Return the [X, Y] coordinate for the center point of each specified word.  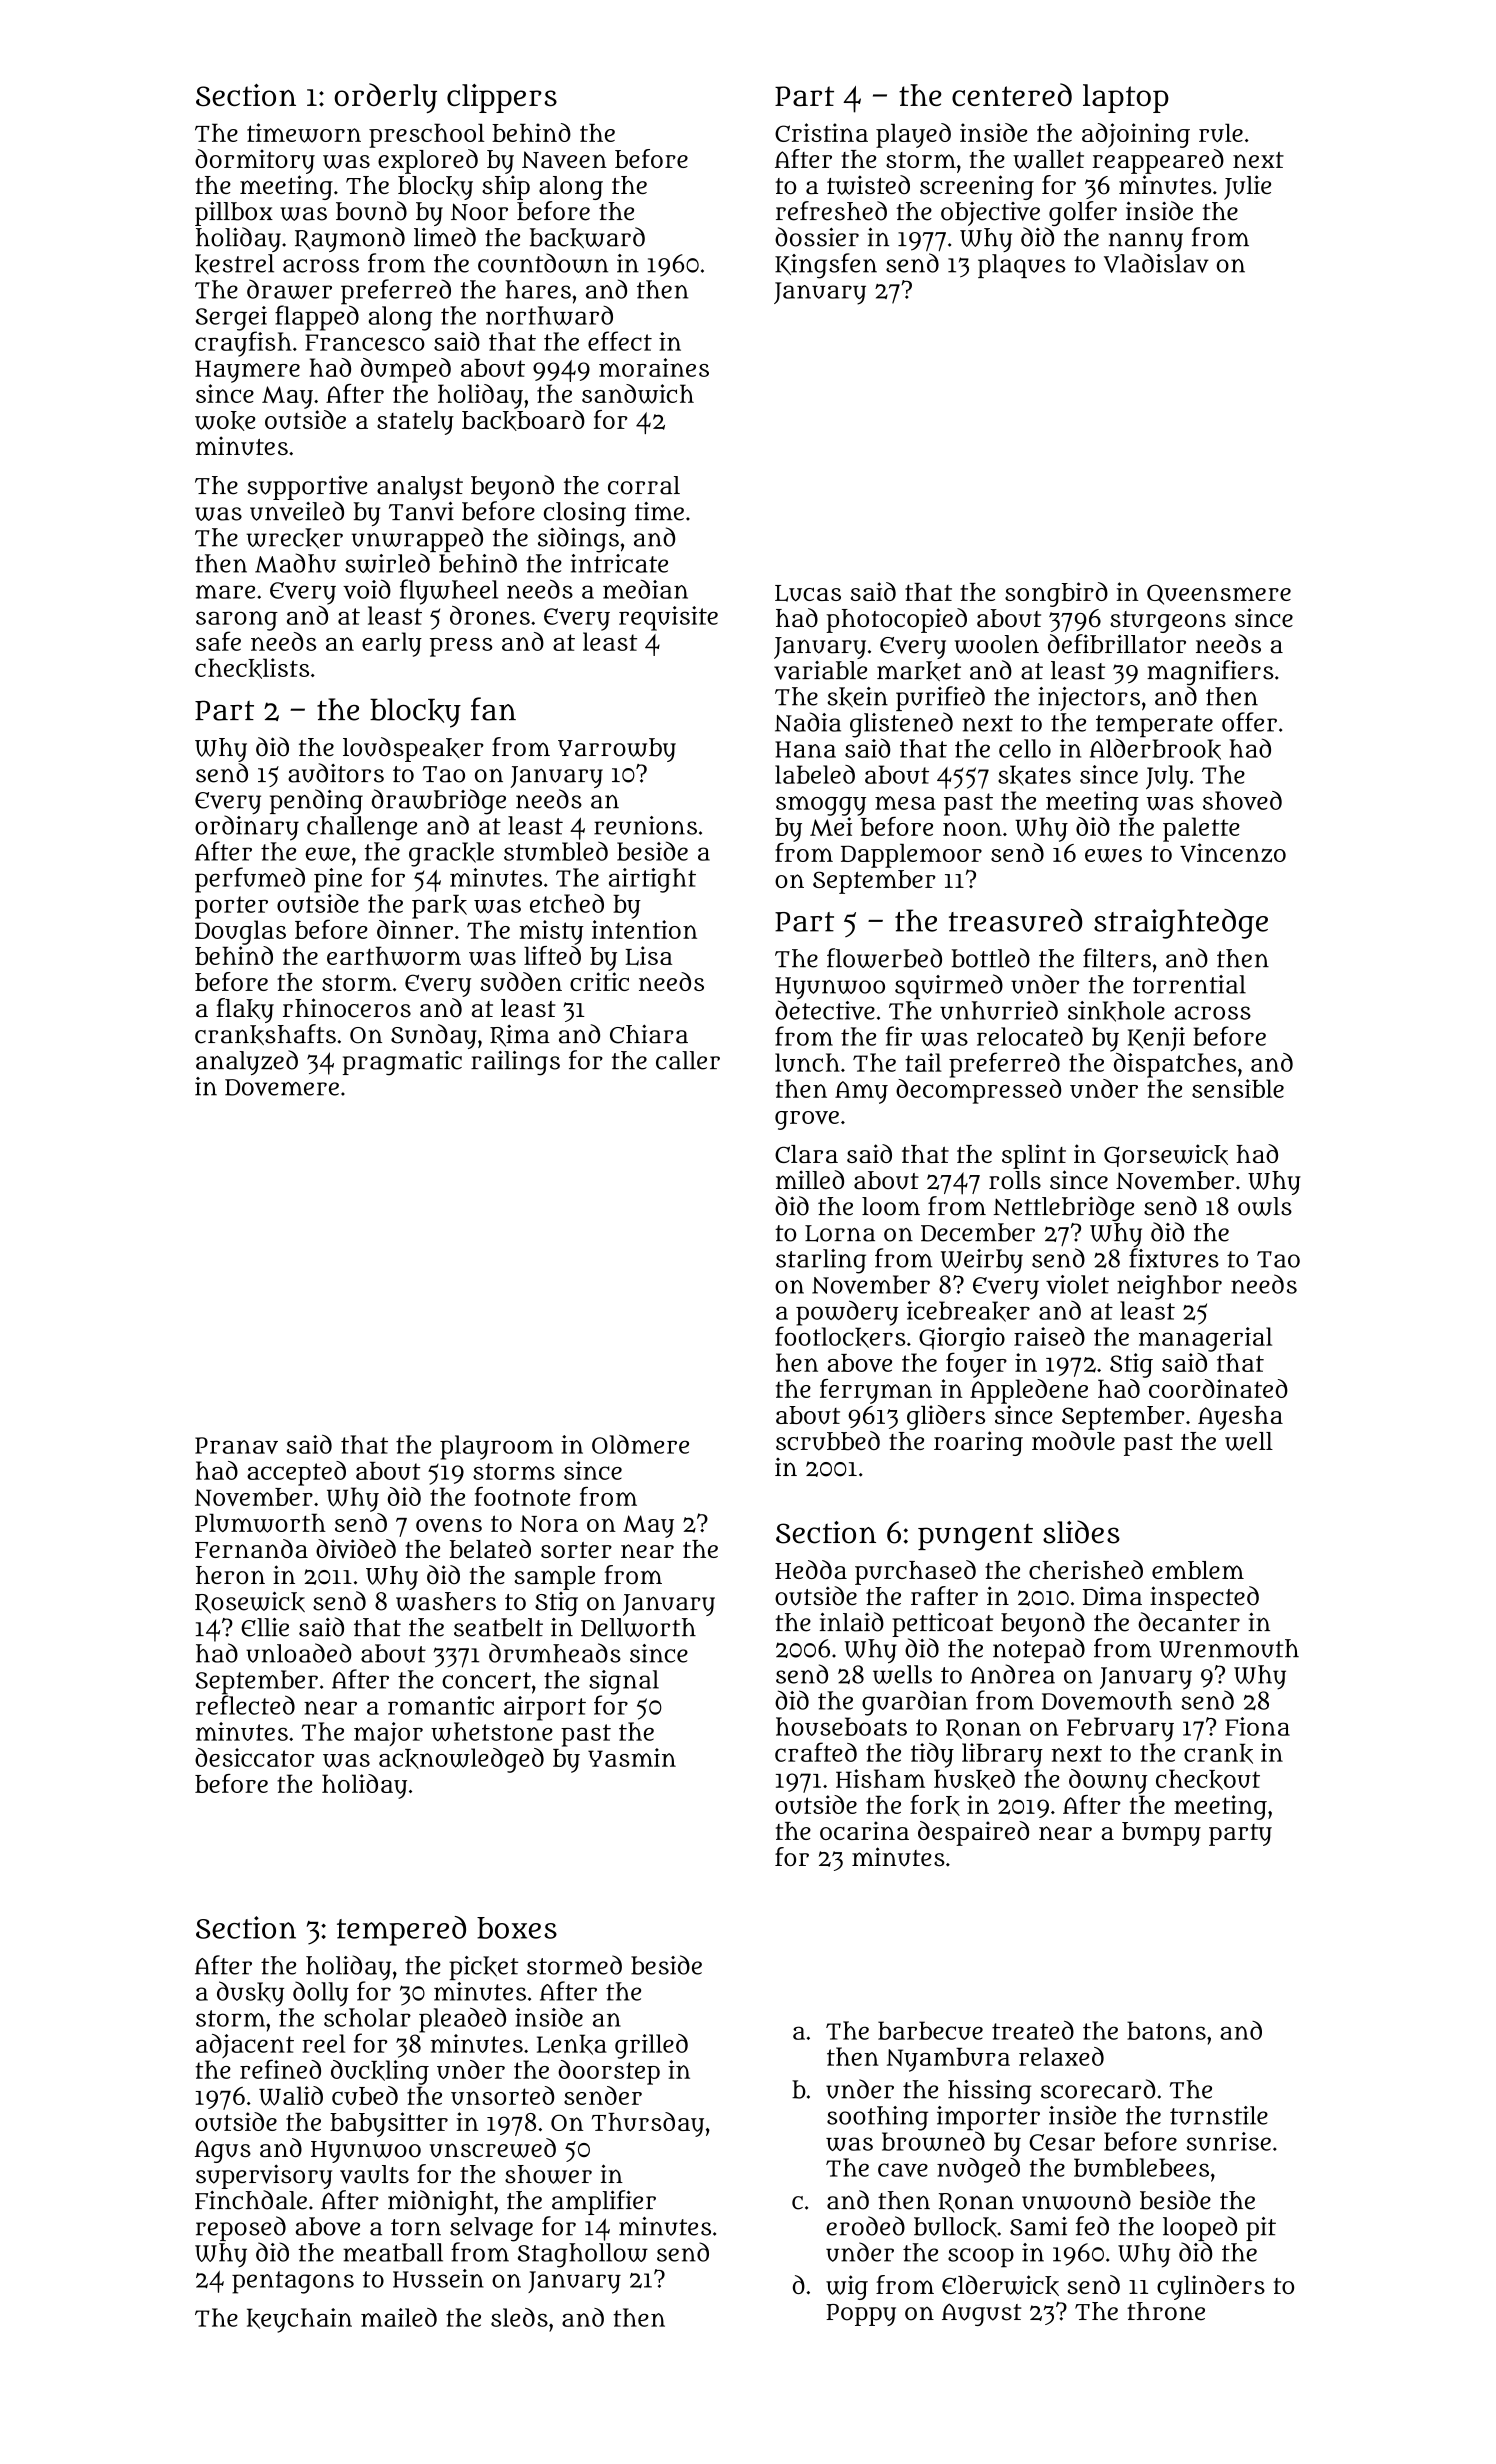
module [1073, 1441]
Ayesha [1240, 1418]
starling [821, 1261]
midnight [441, 2203]
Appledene [1029, 1391]
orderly [385, 98]
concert [486, 1680]
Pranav [236, 1445]
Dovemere [282, 1087]
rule [1221, 132]
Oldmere [640, 1444]
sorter [576, 1550]
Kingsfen [826, 266]
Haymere [247, 371]
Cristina [821, 132]
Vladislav [1156, 263]
